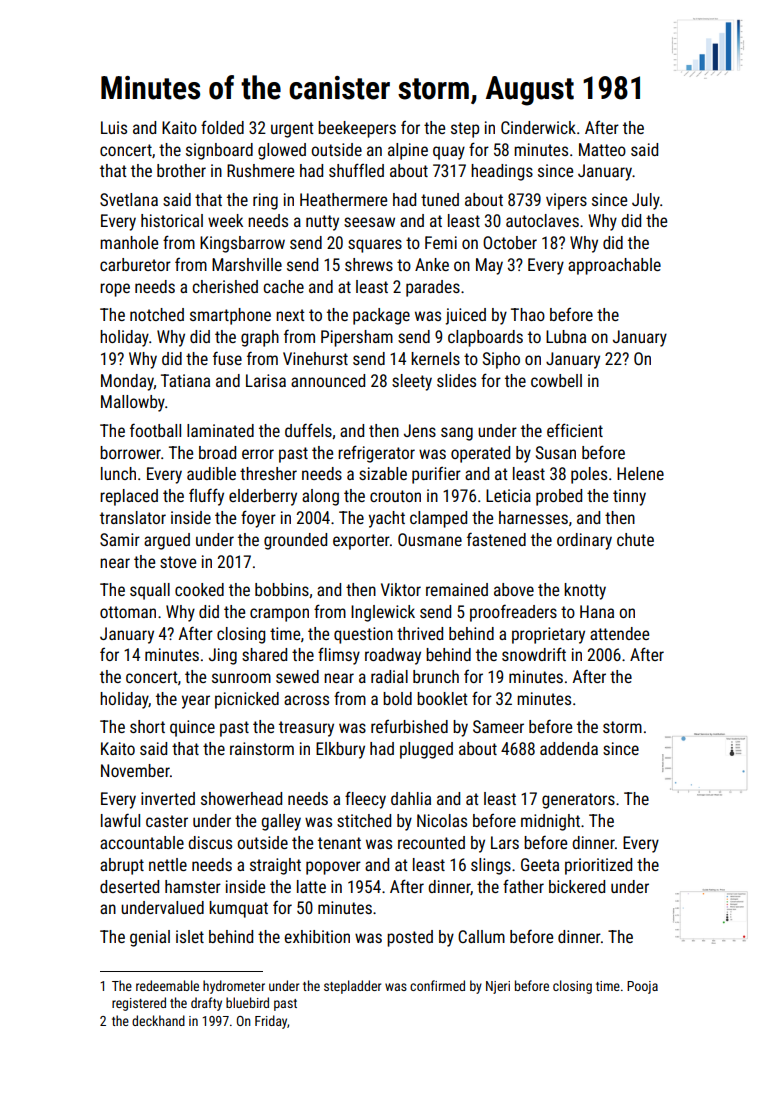 This screenshot has width=770, height=1093. Describe the element at coordinates (598, 866) in the screenshot. I see `prioritized` at that location.
